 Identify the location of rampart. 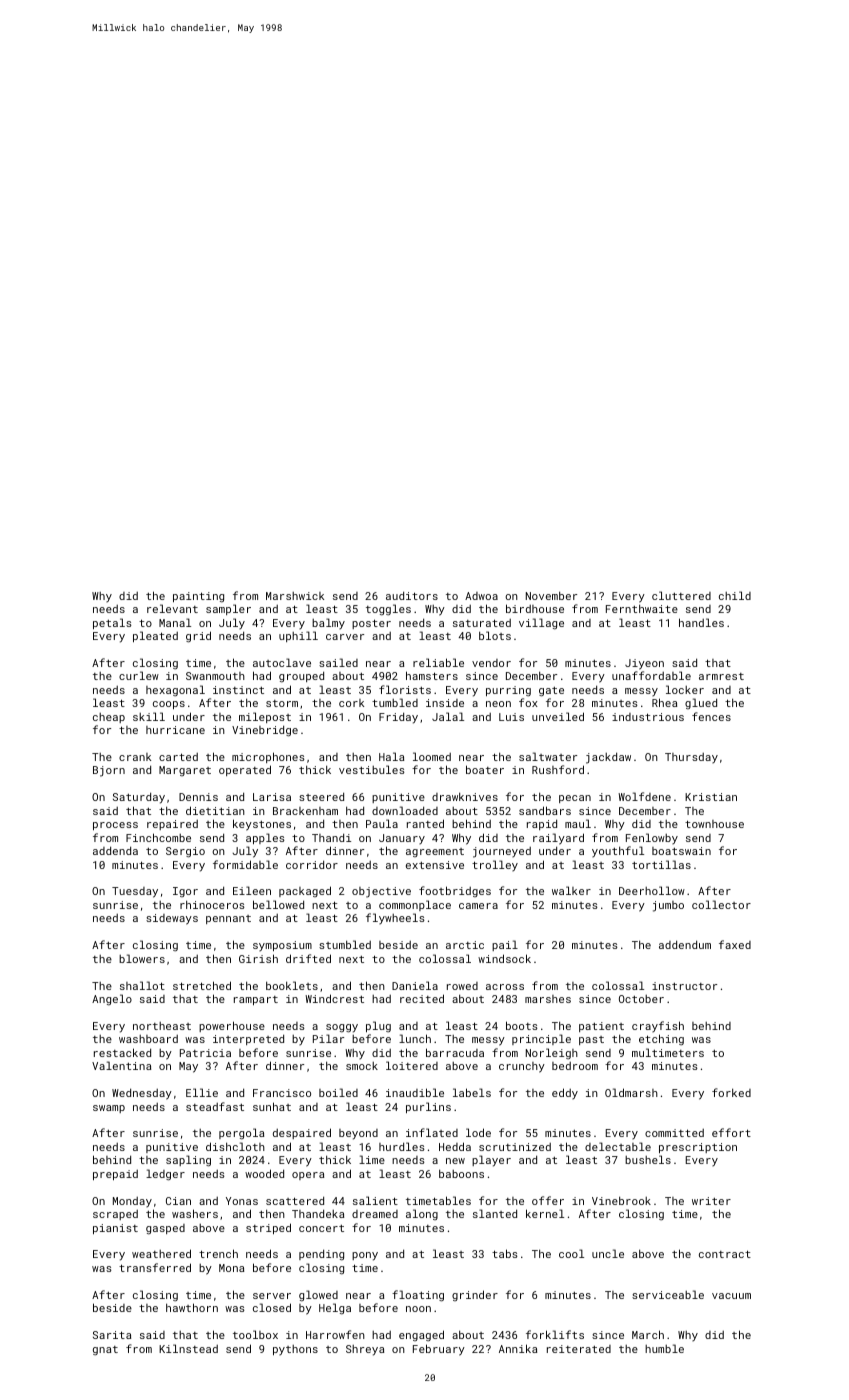
(256, 1000).
